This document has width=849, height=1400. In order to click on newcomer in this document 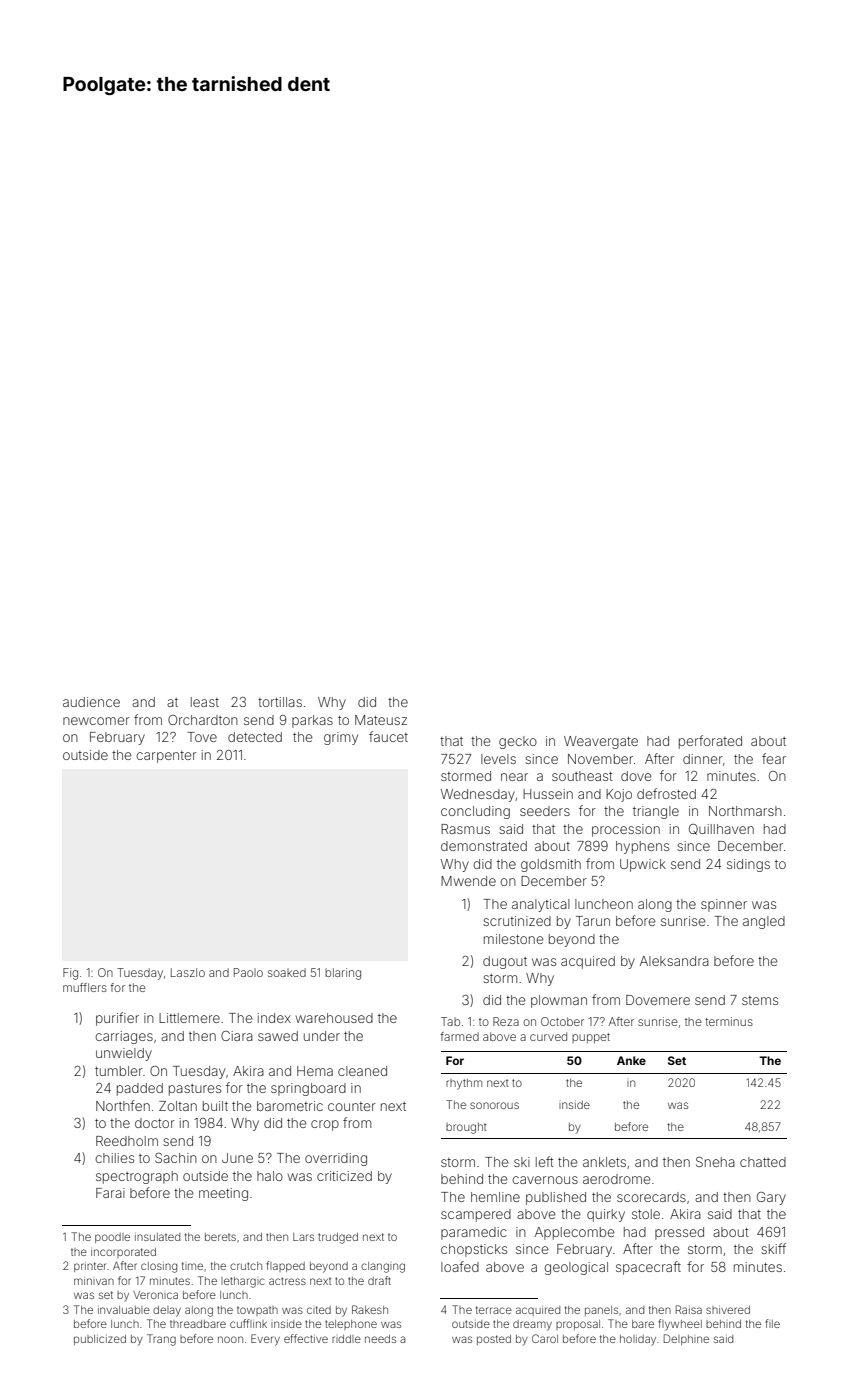, I will do `click(96, 721)`.
